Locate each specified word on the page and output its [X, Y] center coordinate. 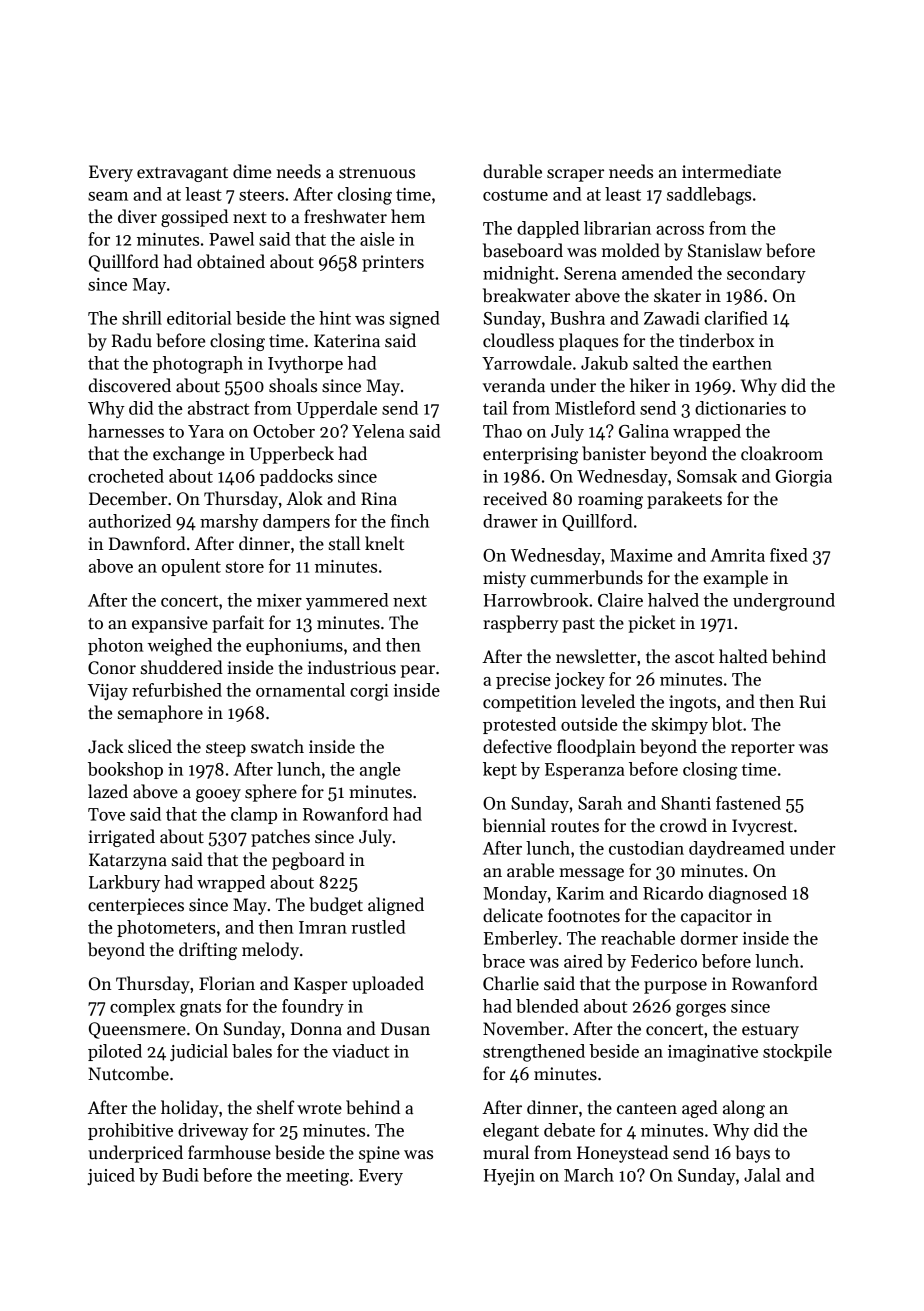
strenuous [377, 173]
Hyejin [509, 1177]
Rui [812, 702]
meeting [317, 1177]
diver [137, 216]
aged [700, 1109]
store [245, 567]
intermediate [731, 171]
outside [589, 724]
